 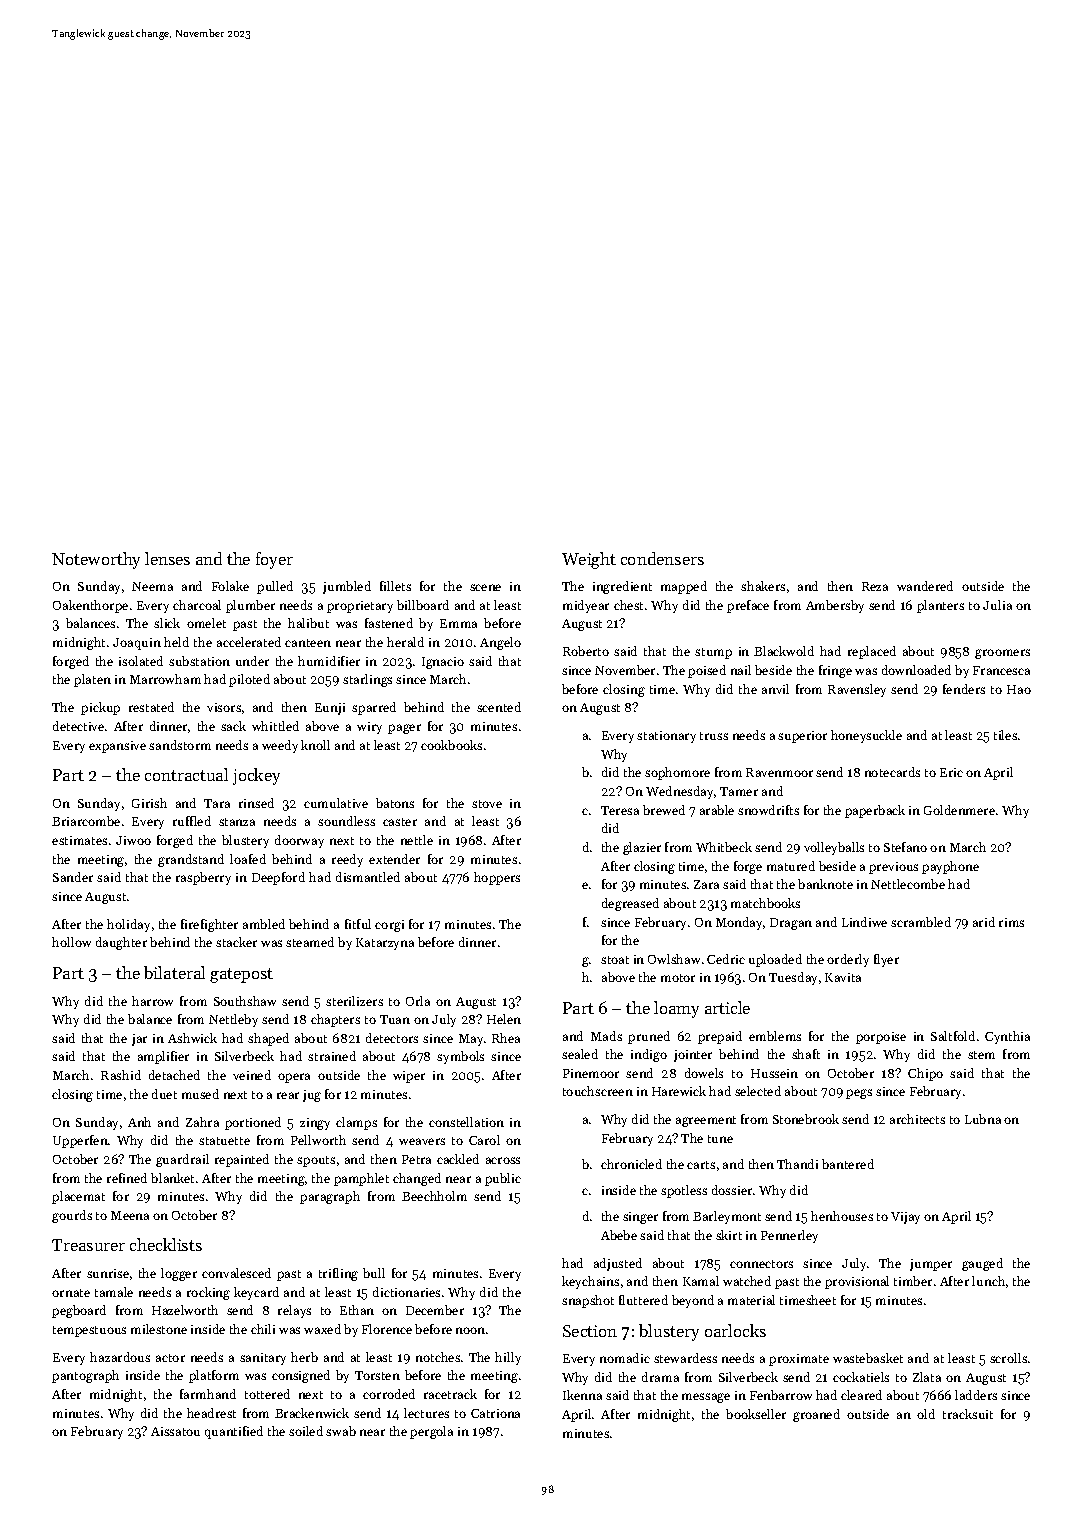 What do you see at coordinates (167, 558) in the page?
I see `lenses` at bounding box center [167, 558].
